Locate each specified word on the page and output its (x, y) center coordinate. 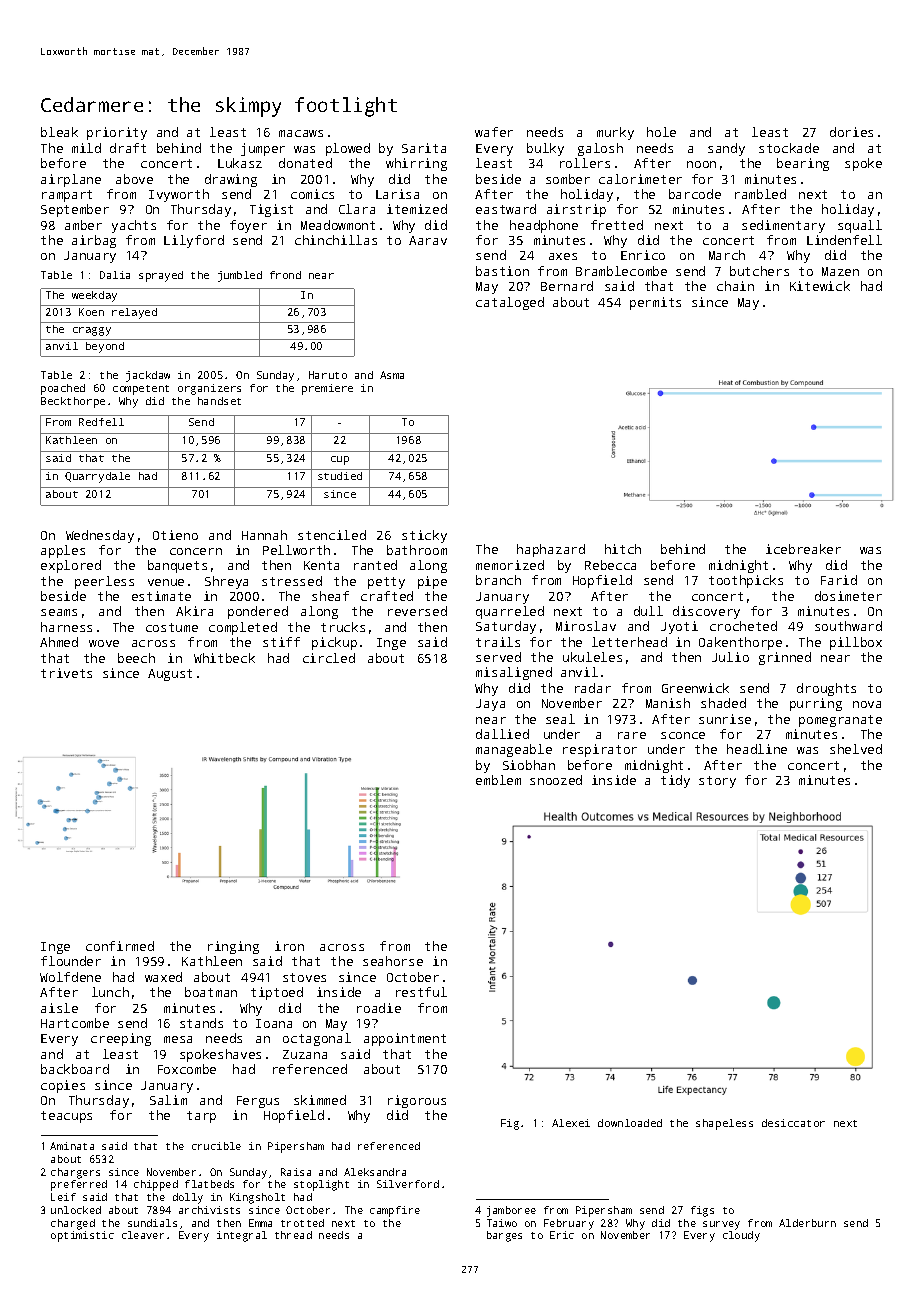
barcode (695, 194)
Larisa (397, 194)
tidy (675, 781)
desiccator (793, 1123)
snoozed (556, 780)
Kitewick (820, 286)
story (717, 782)
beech (136, 658)
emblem (498, 780)
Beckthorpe (73, 402)
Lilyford (194, 241)
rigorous (417, 1101)
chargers (75, 1173)
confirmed (120, 946)
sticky (424, 536)
